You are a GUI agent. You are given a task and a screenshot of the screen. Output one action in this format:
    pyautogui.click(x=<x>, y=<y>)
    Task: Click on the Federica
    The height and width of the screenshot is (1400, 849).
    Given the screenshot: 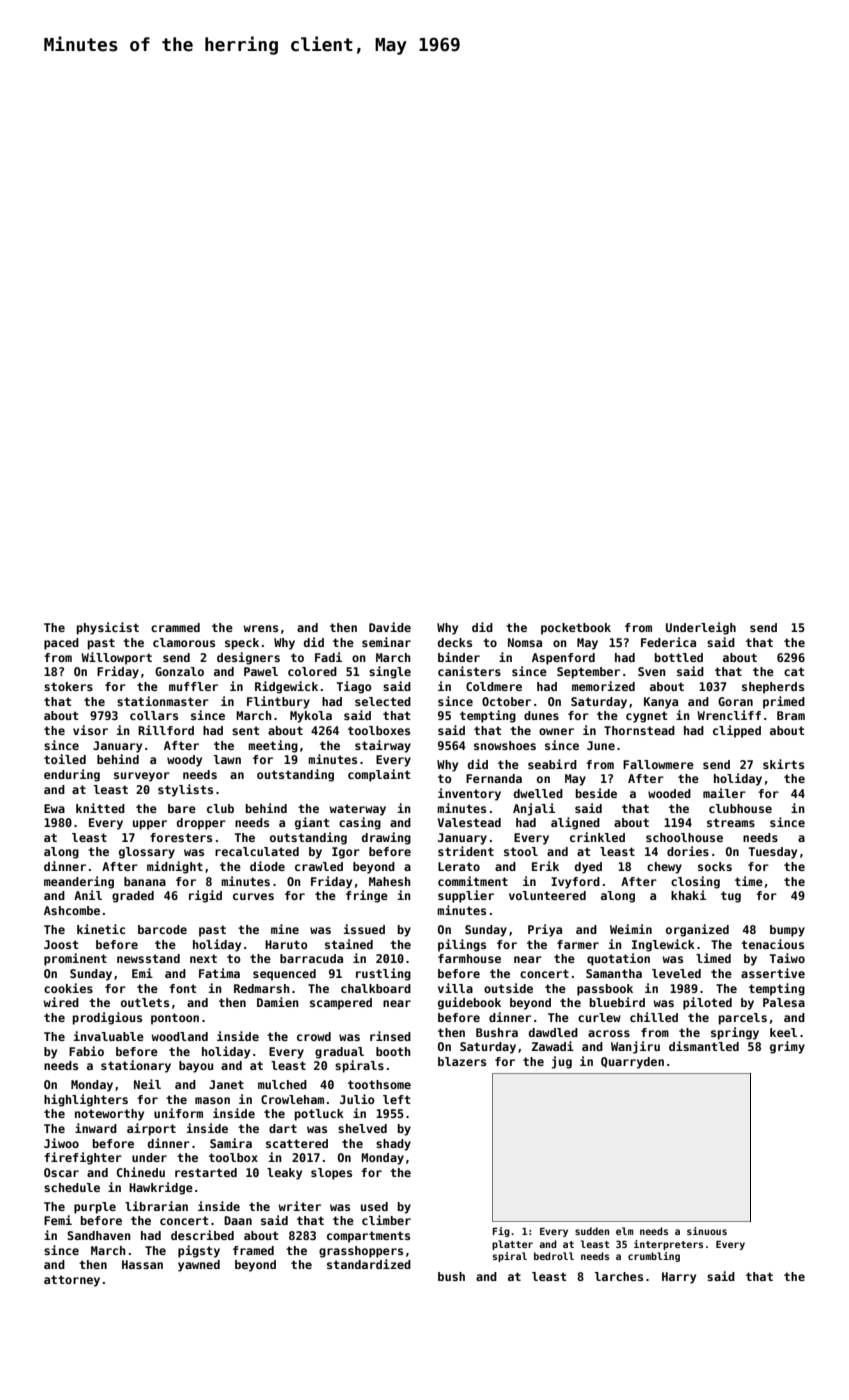 What is the action you would take?
    pyautogui.click(x=668, y=642)
